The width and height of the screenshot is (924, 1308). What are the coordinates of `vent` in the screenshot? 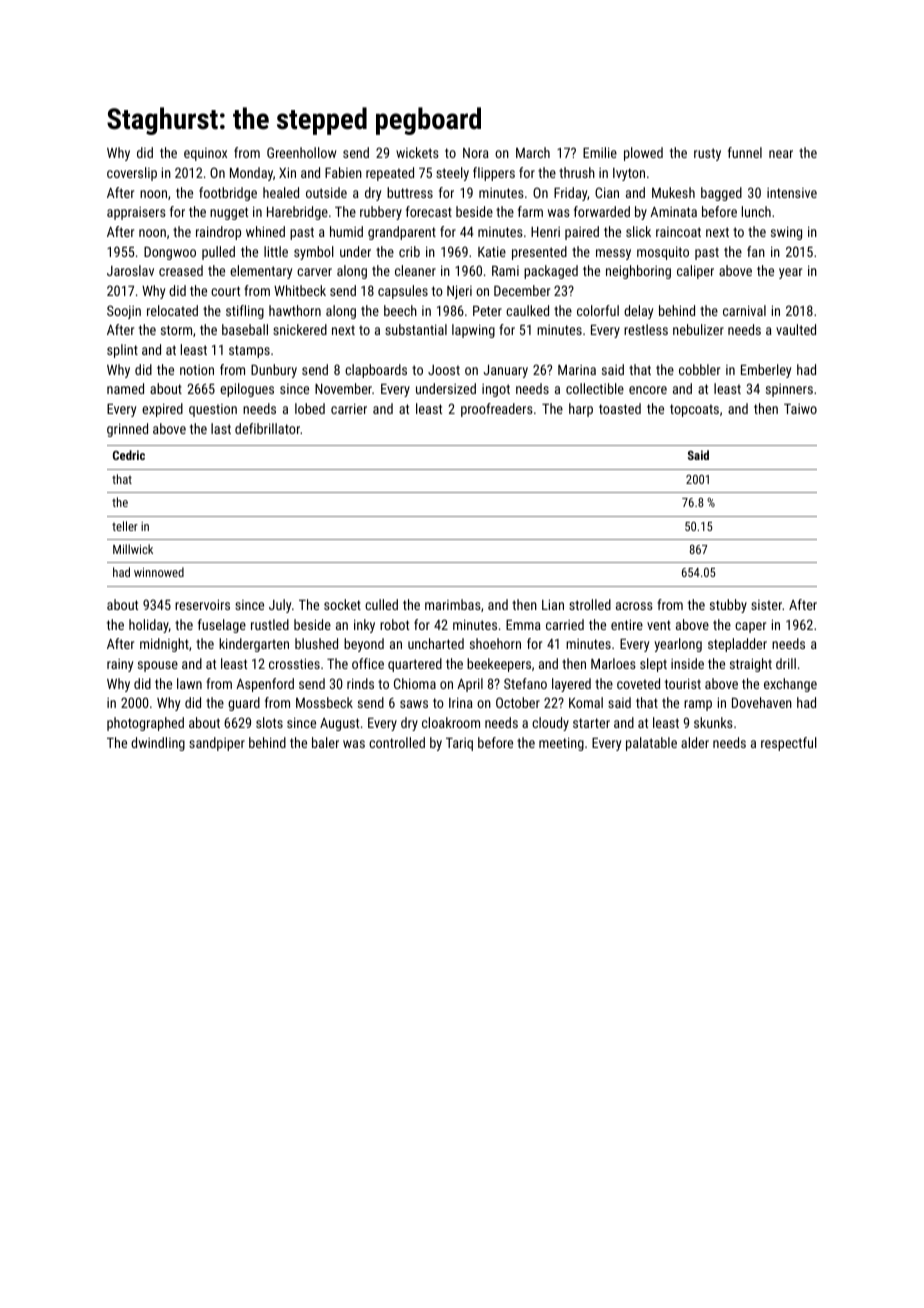 It's located at (659, 625).
